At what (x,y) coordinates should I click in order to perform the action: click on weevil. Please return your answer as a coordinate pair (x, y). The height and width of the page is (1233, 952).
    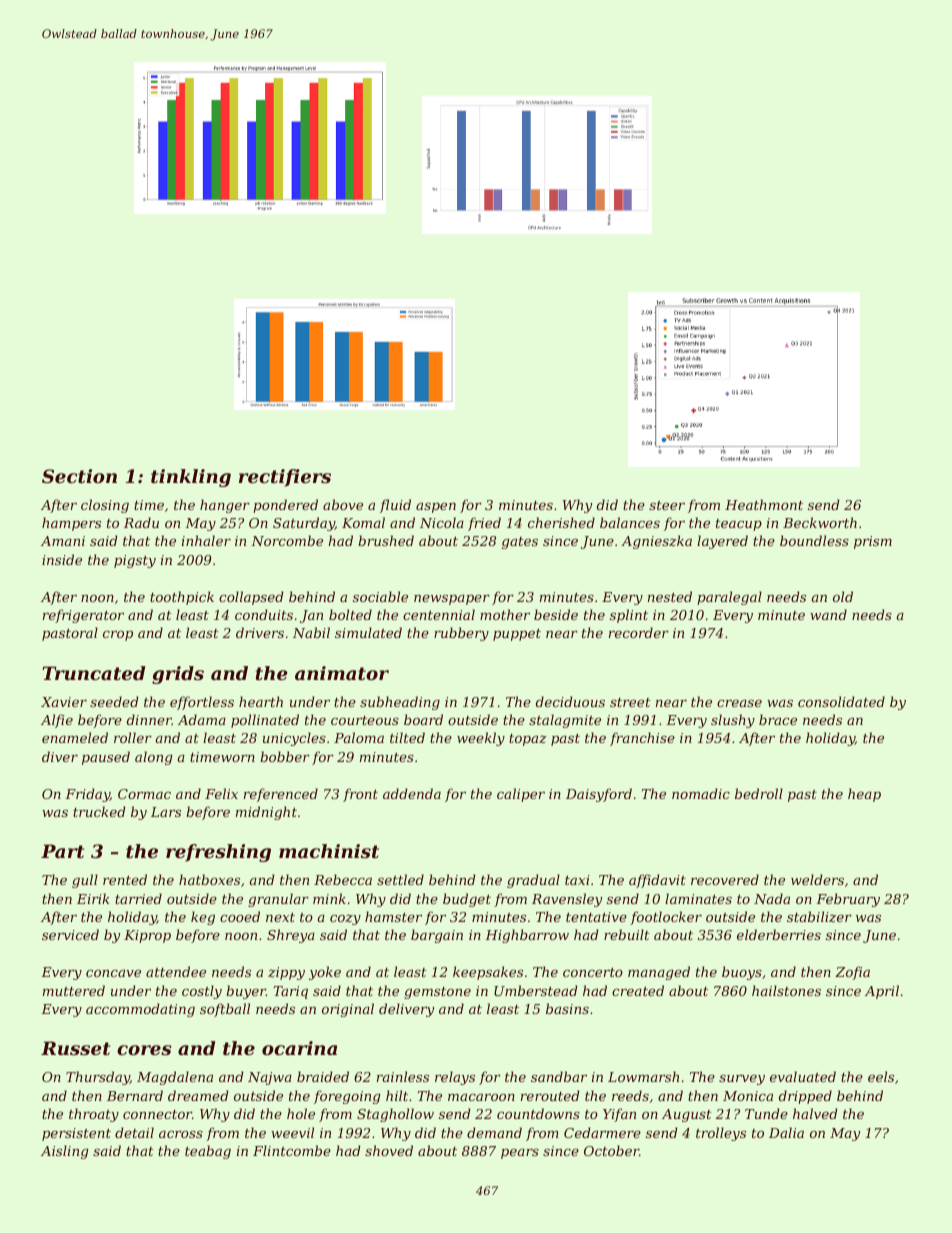
    Looking at the image, I should click on (292, 1132).
